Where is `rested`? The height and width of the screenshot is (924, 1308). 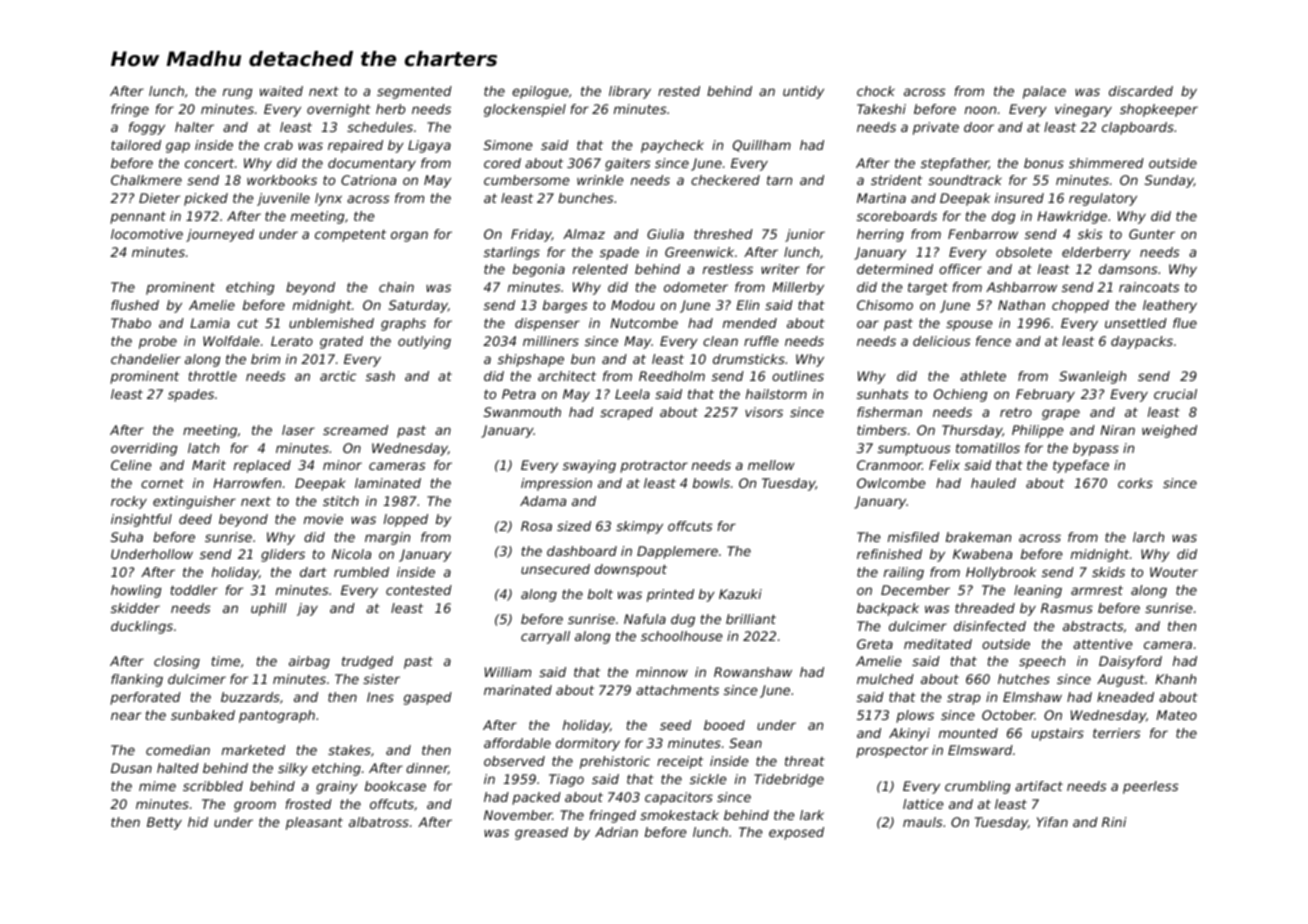
rested is located at coordinates (679, 91).
